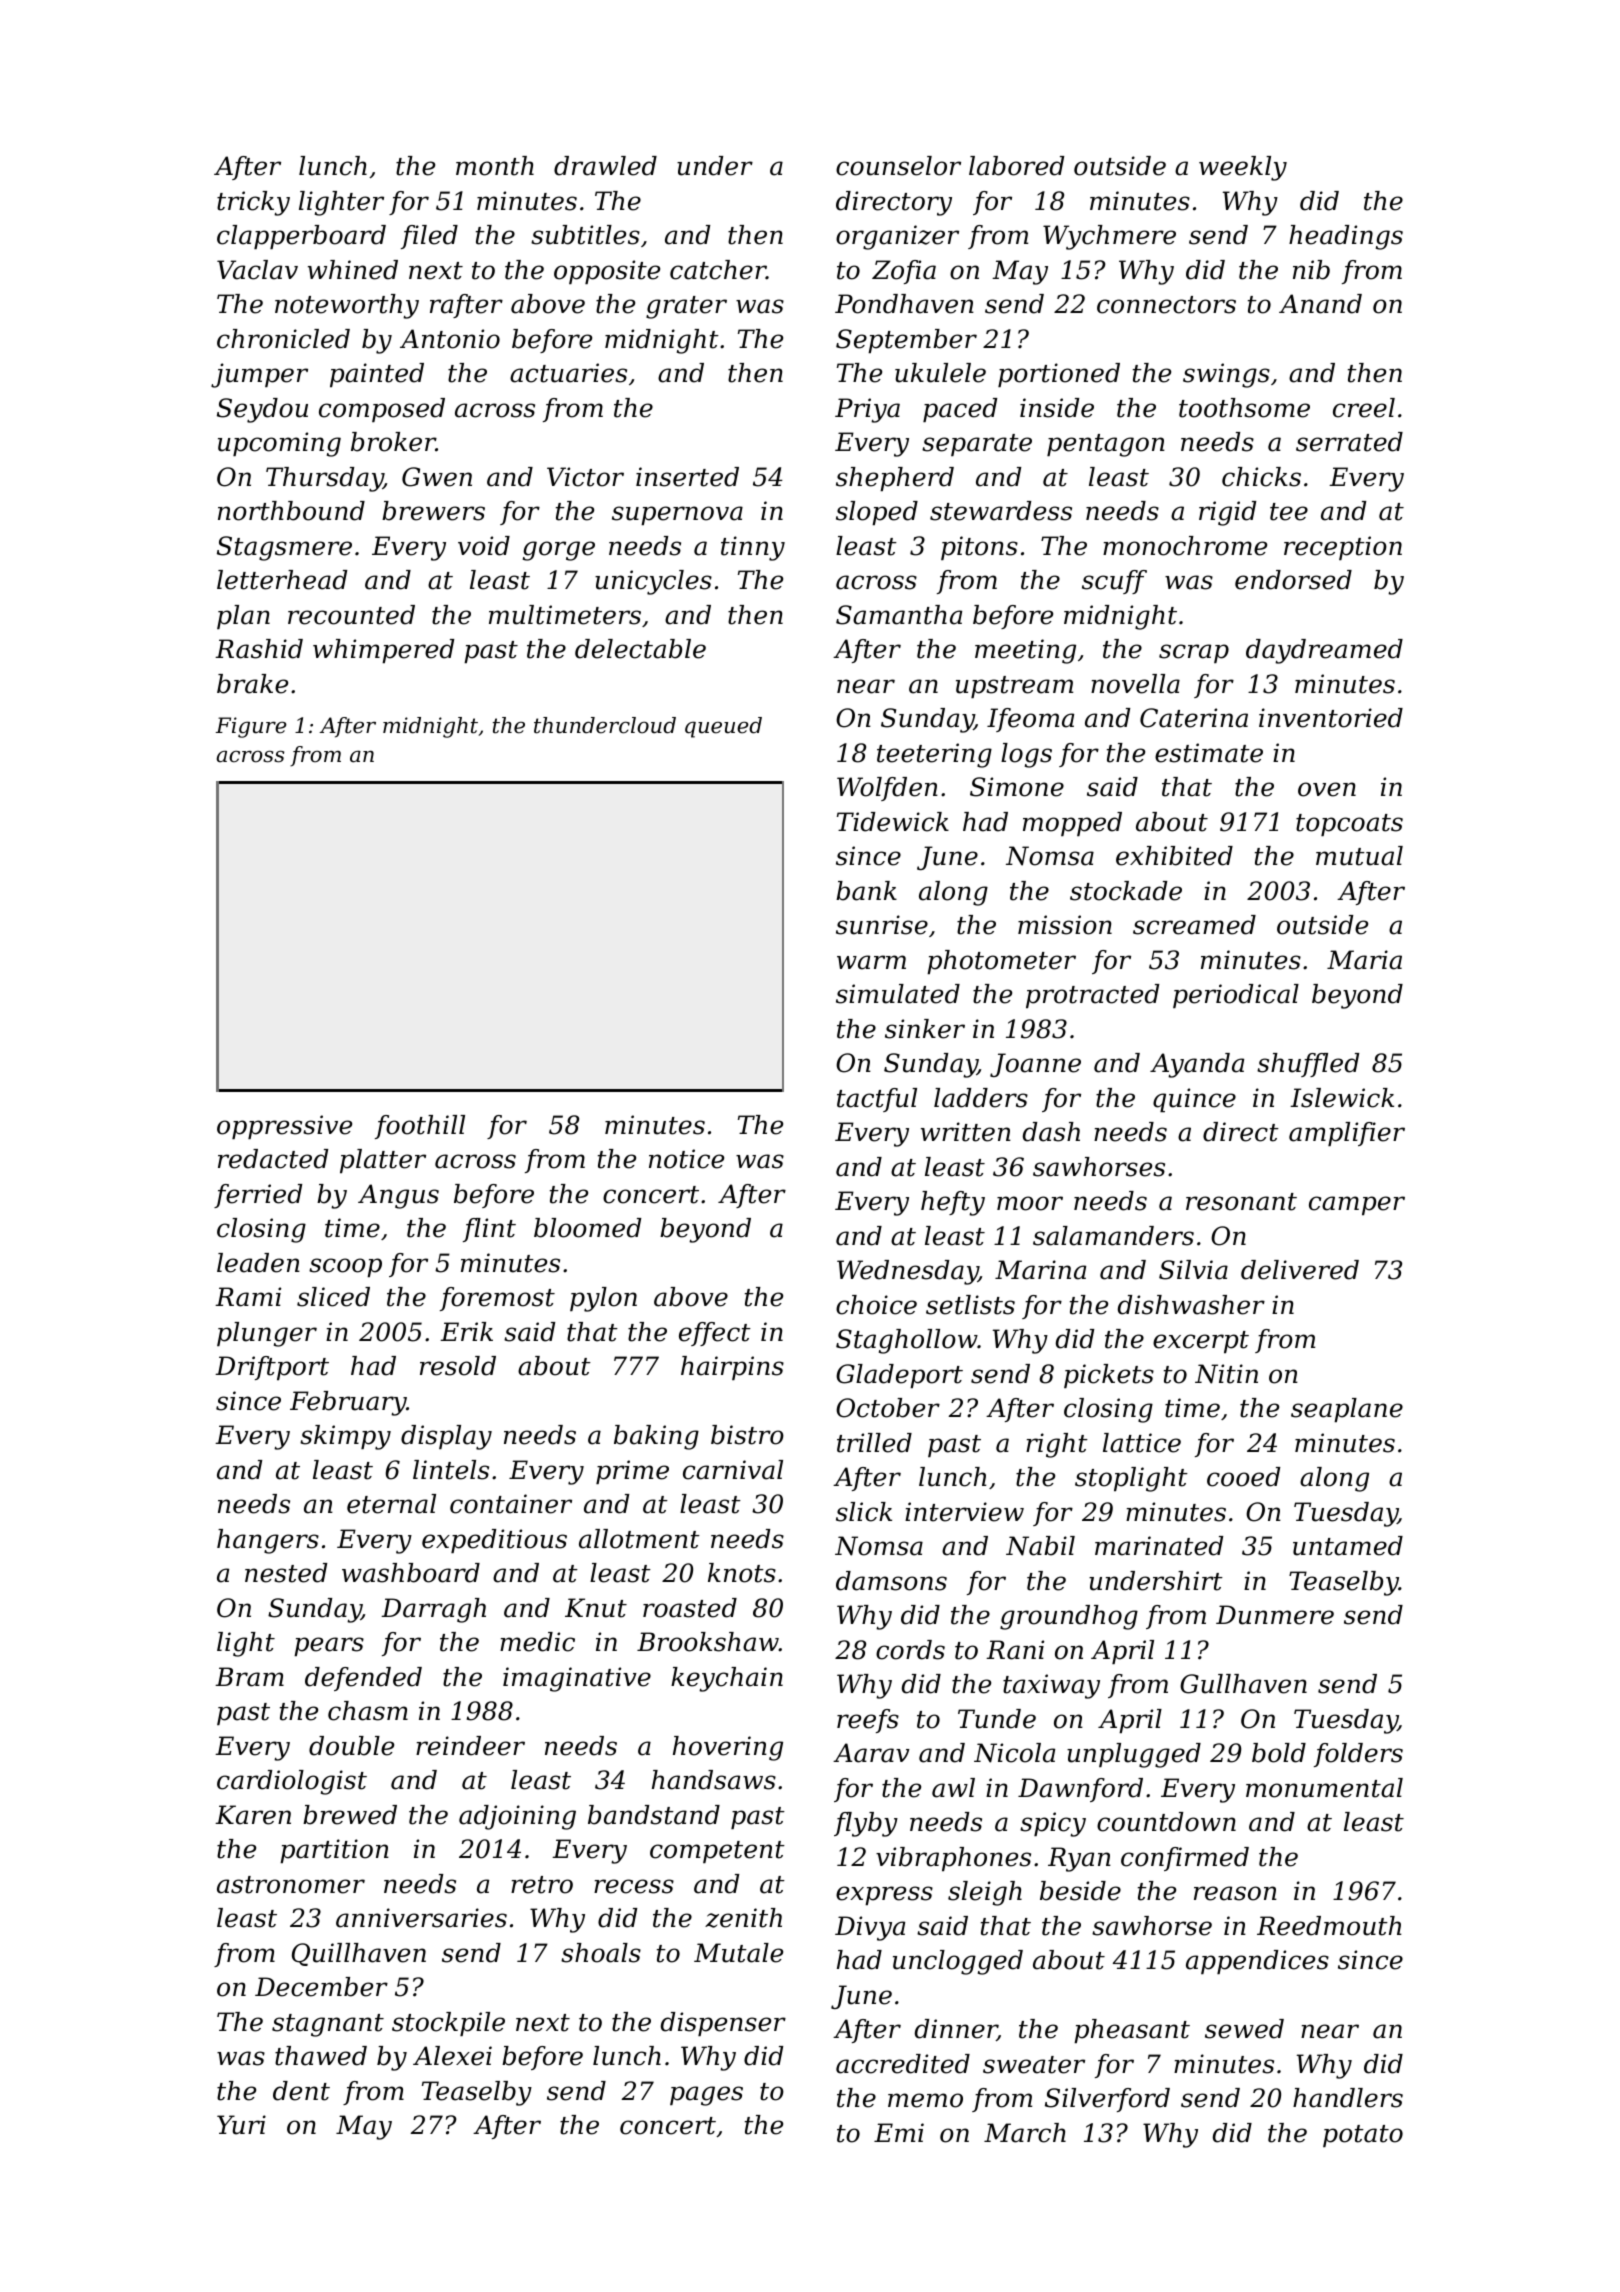  I want to click on Figure, so click(251, 727).
